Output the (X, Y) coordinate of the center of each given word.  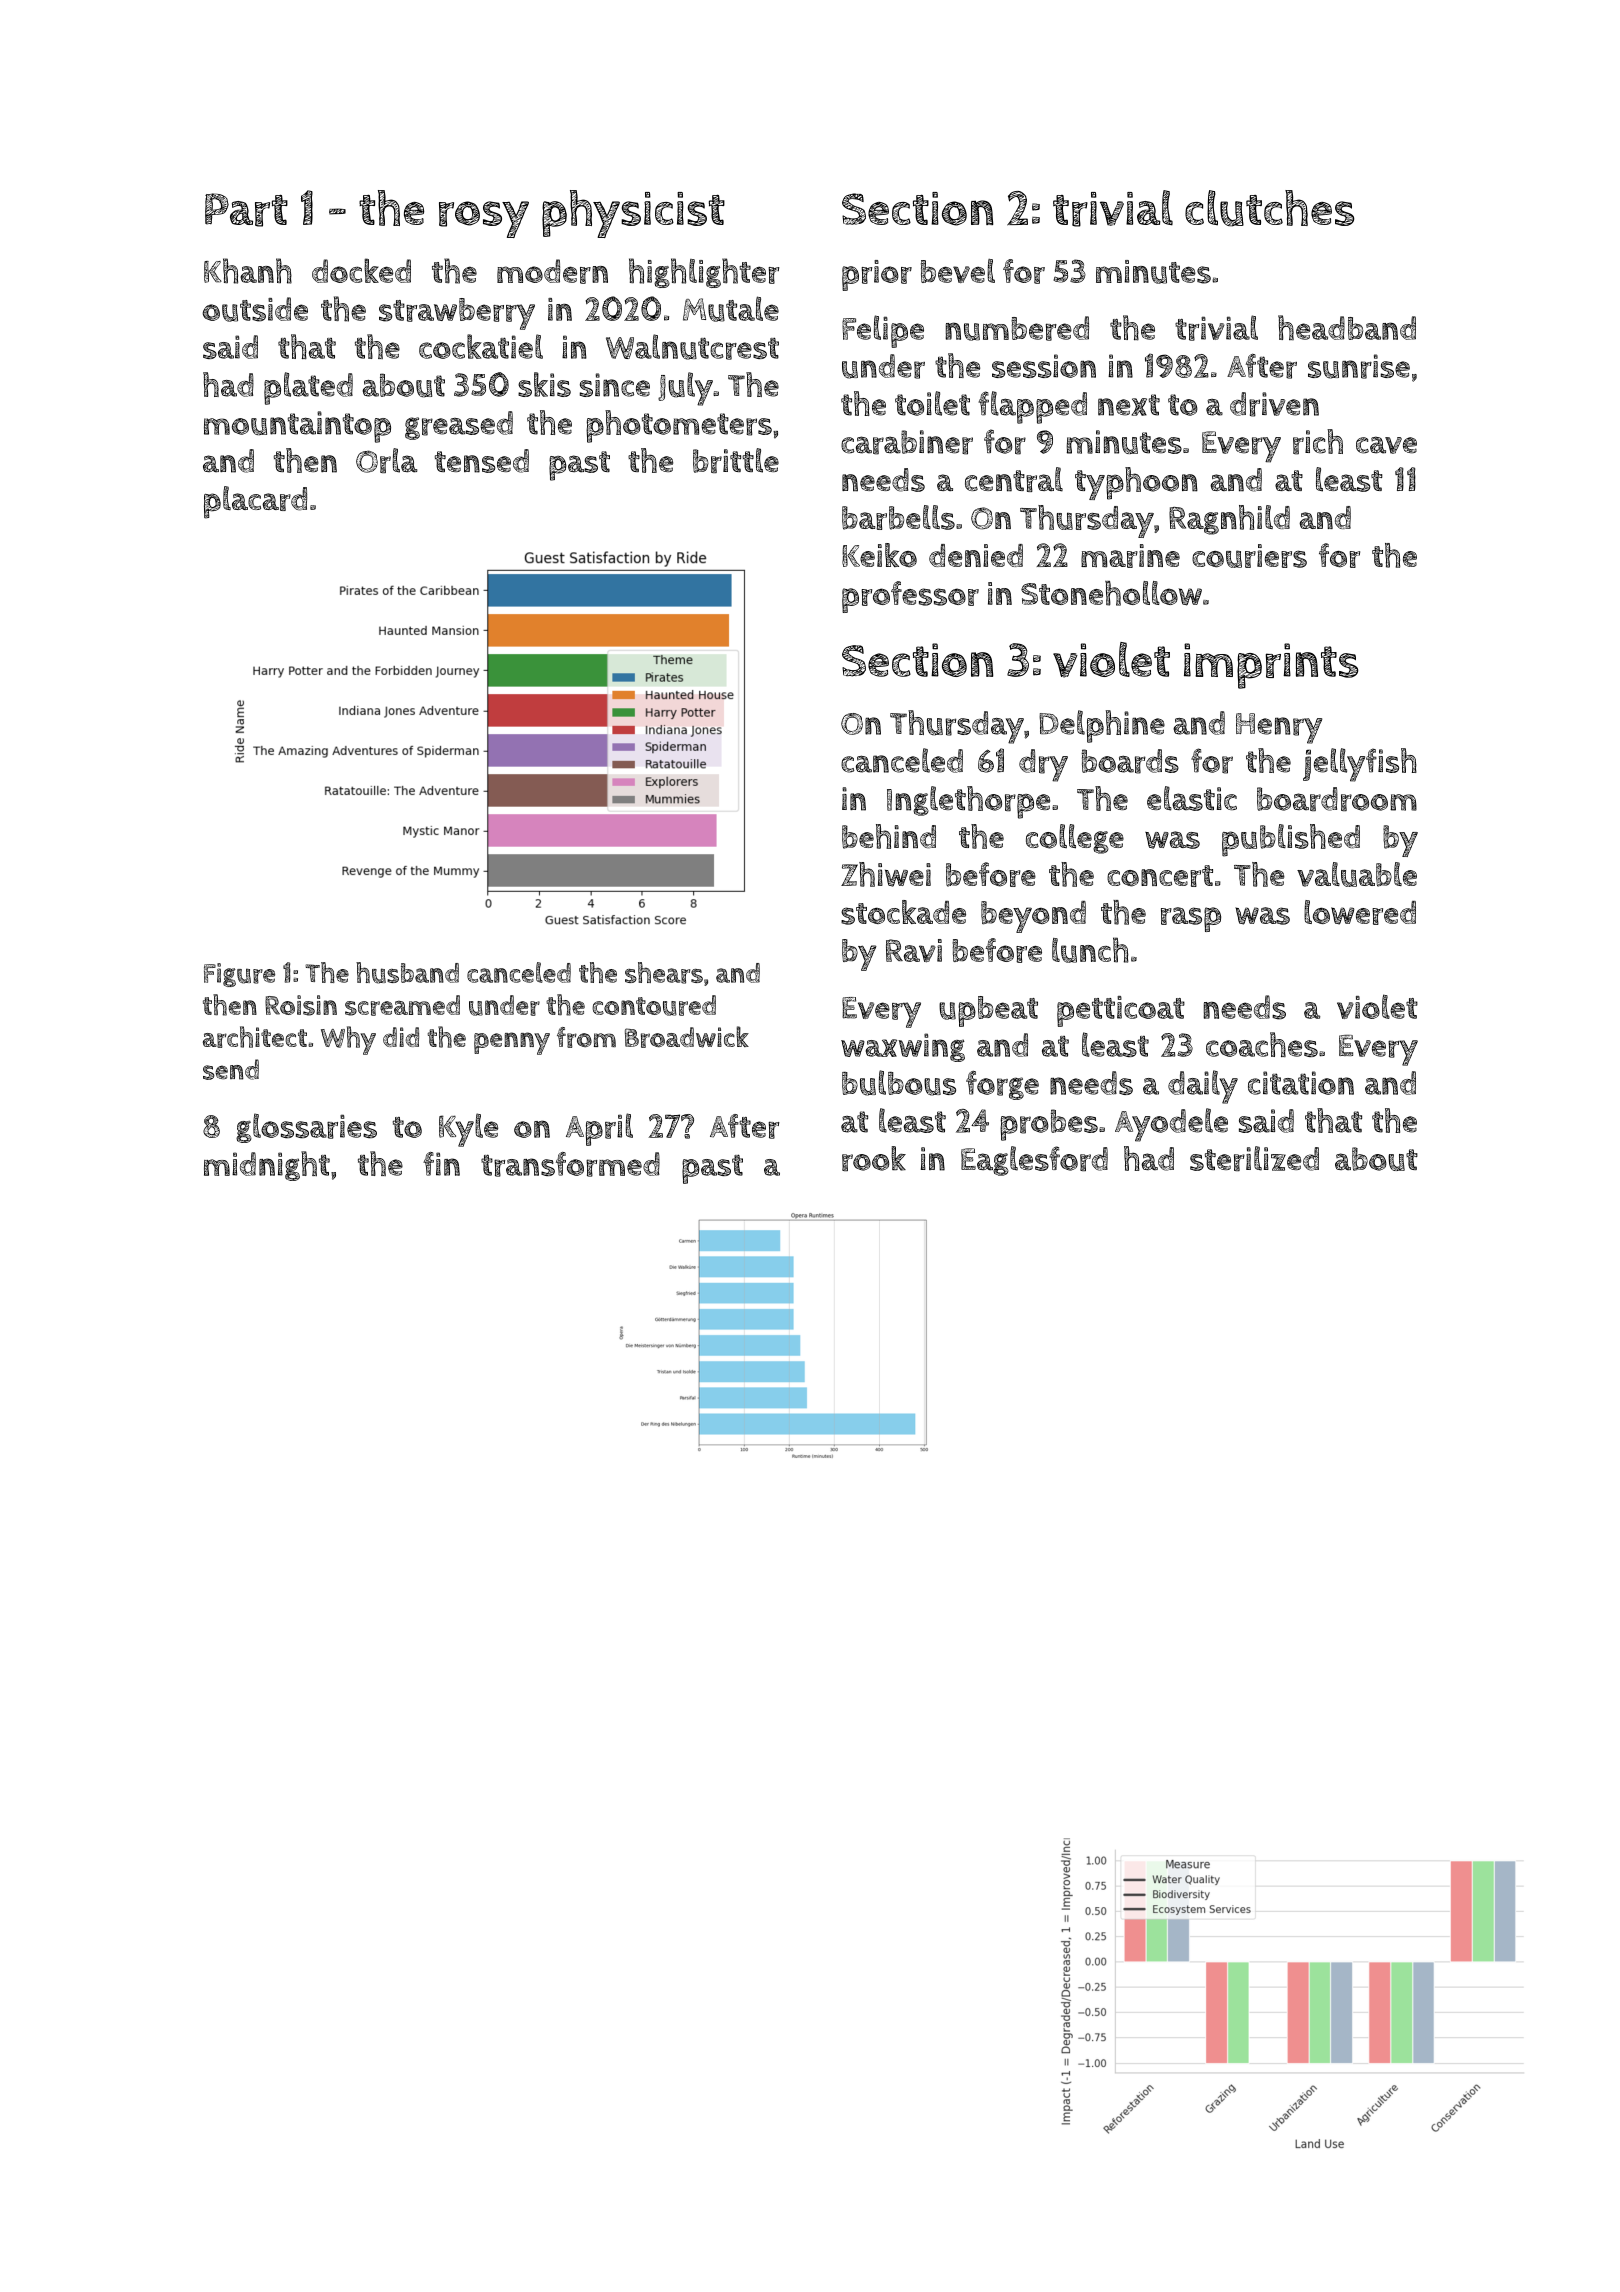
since (615, 385)
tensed (482, 461)
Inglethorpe (968, 802)
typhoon (1136, 483)
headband (1347, 327)
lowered (1360, 912)
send (231, 1069)
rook (874, 1158)
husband (407, 973)
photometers (679, 426)
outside (255, 309)
